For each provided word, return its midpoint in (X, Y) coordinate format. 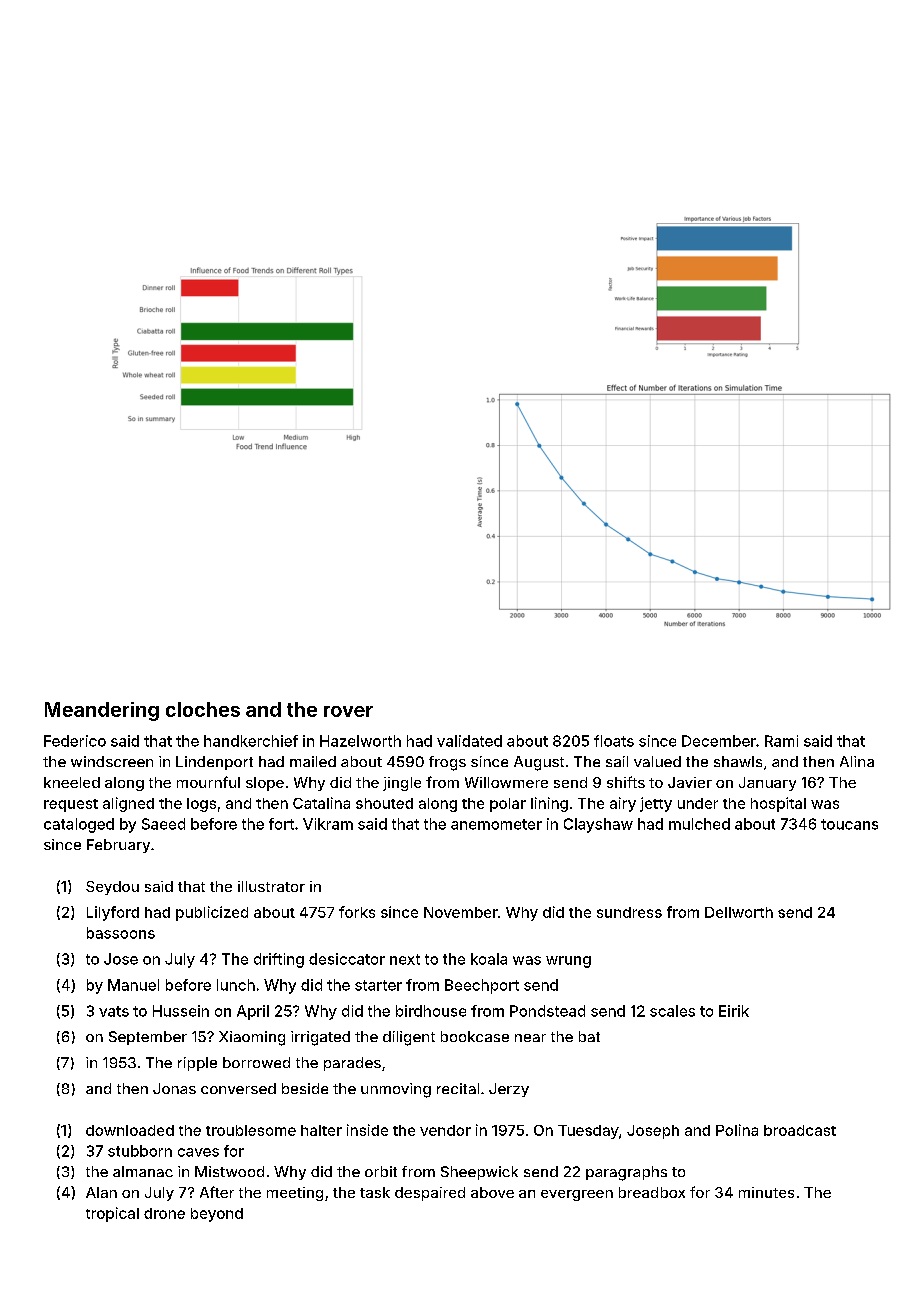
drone (164, 1213)
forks (357, 912)
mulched (699, 824)
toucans (849, 824)
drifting (279, 960)
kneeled (72, 782)
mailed (313, 761)
